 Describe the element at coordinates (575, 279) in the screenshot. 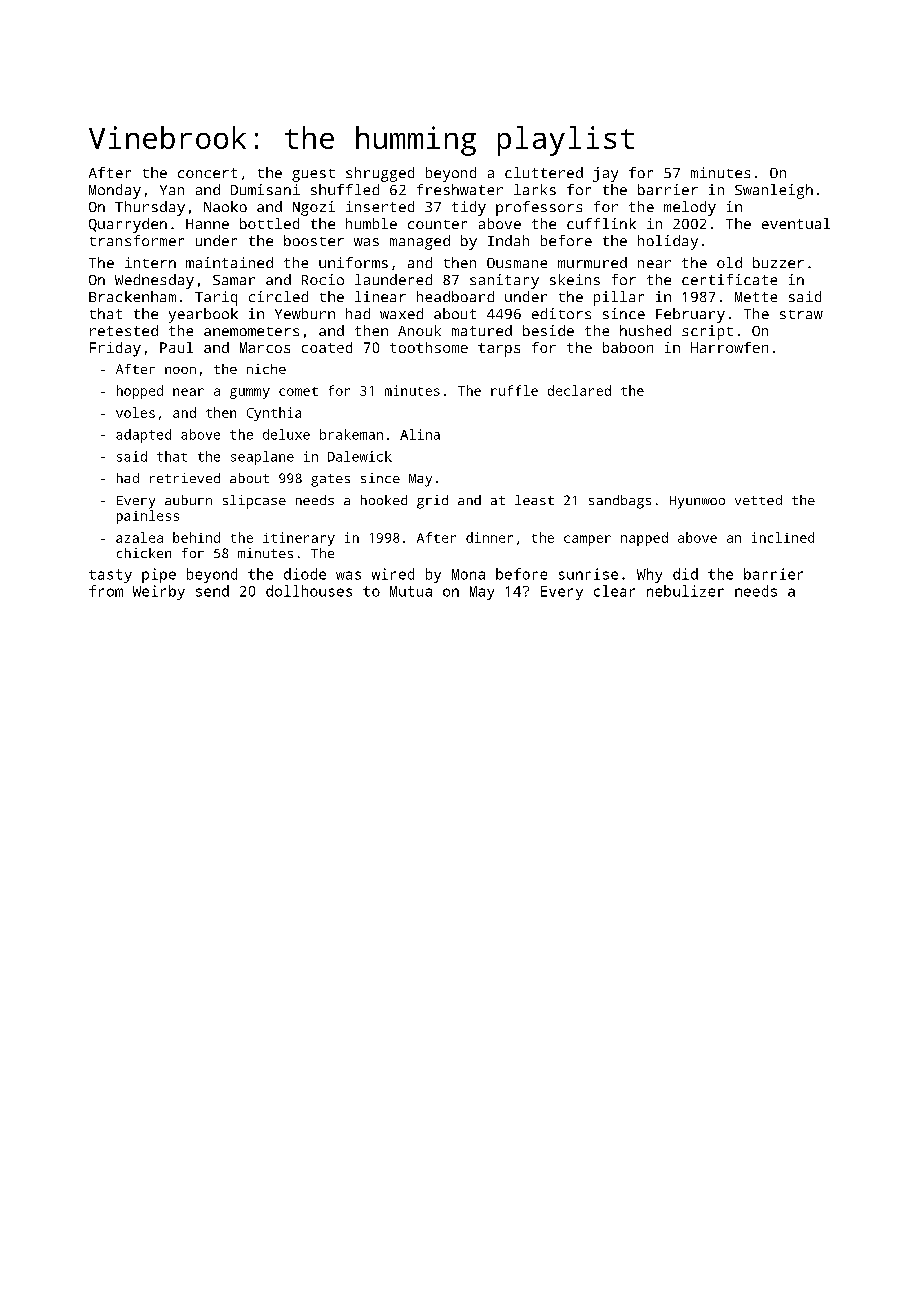

I see `skeins` at that location.
